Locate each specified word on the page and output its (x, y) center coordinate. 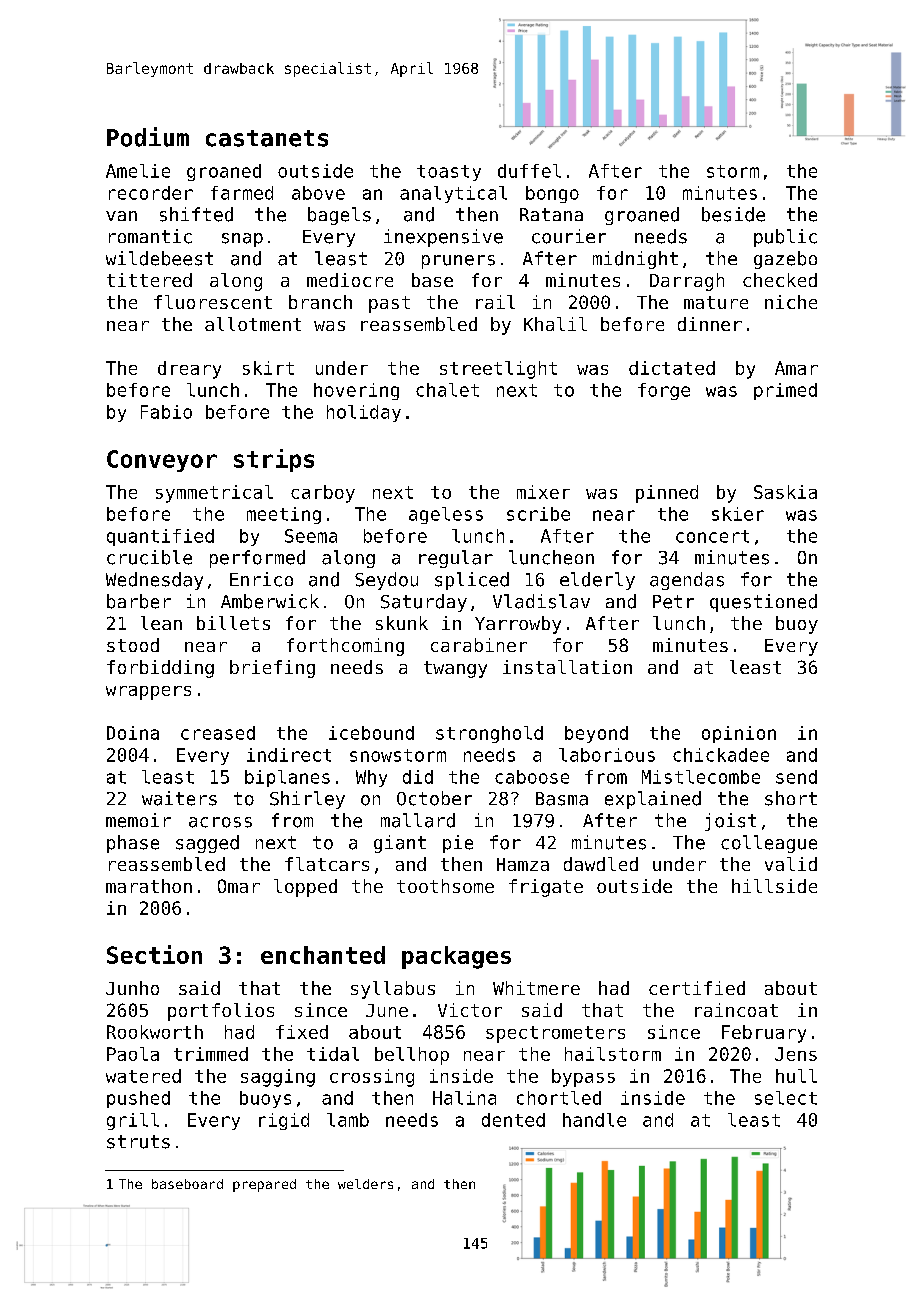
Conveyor (162, 461)
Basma (562, 799)
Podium (148, 137)
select (786, 1098)
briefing (272, 669)
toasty (449, 173)
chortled (559, 1098)
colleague (769, 844)
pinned (667, 494)
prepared (264, 1185)
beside (733, 214)
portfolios (221, 1012)
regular (456, 559)
